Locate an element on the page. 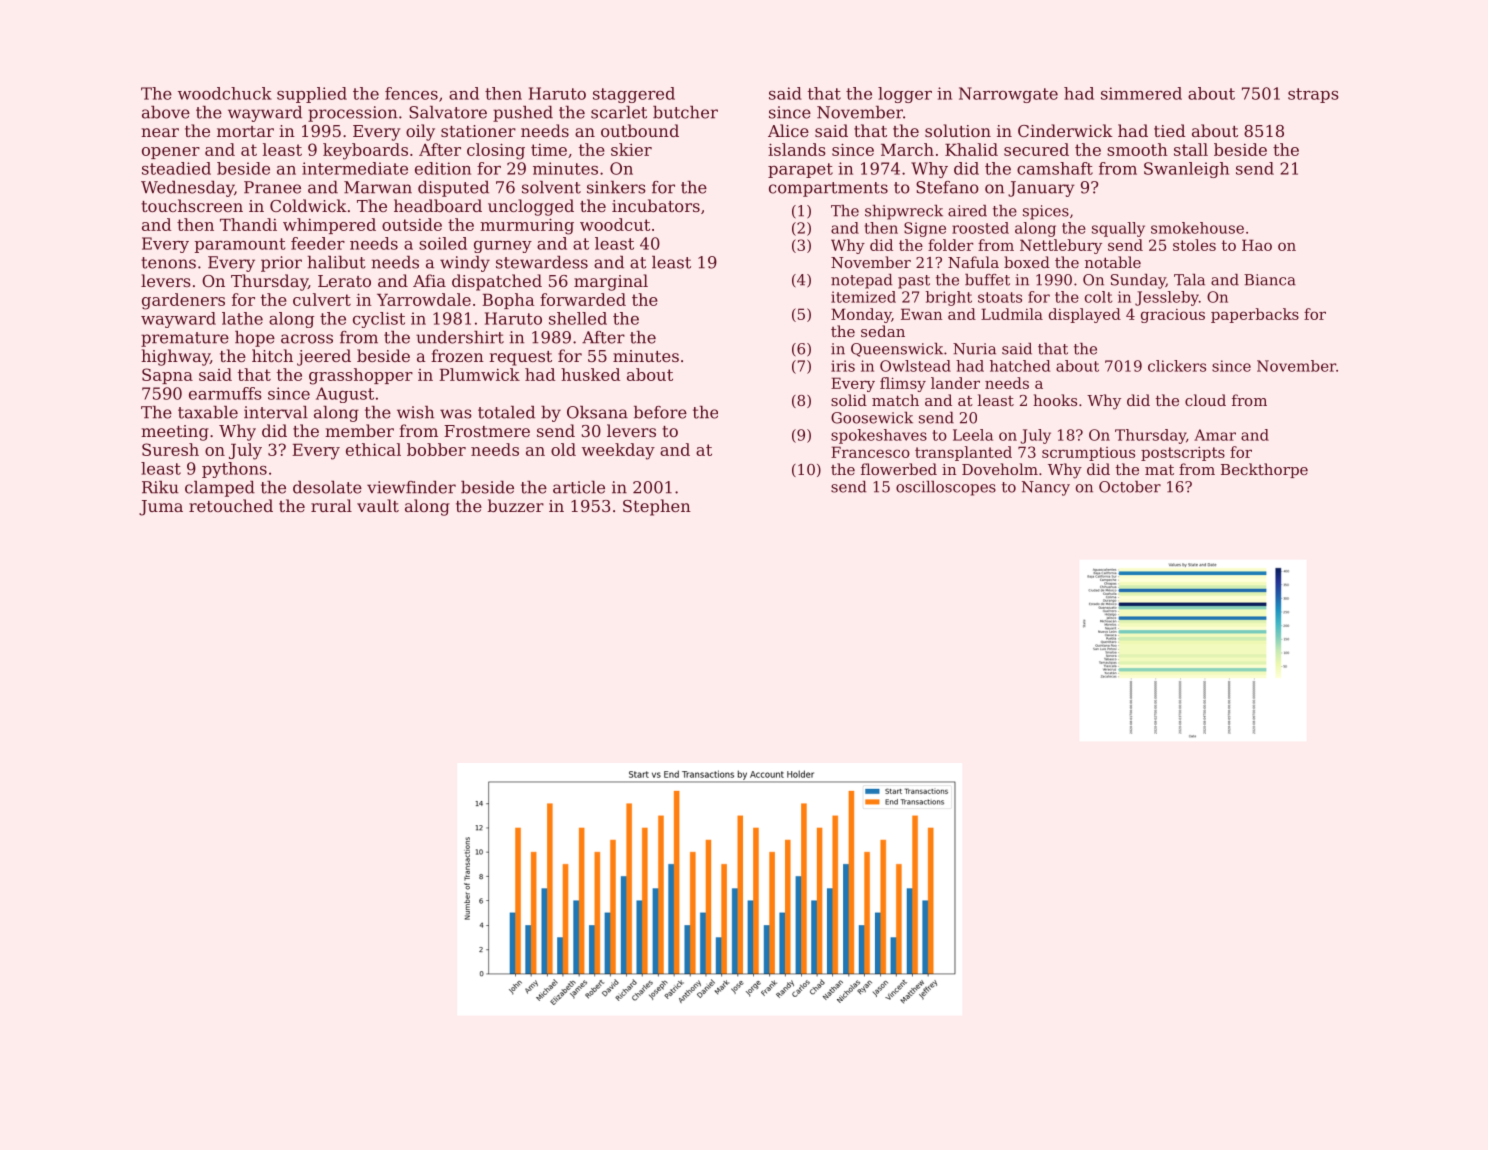 This document has height=1150, width=1488. grasshopper is located at coordinates (361, 376).
